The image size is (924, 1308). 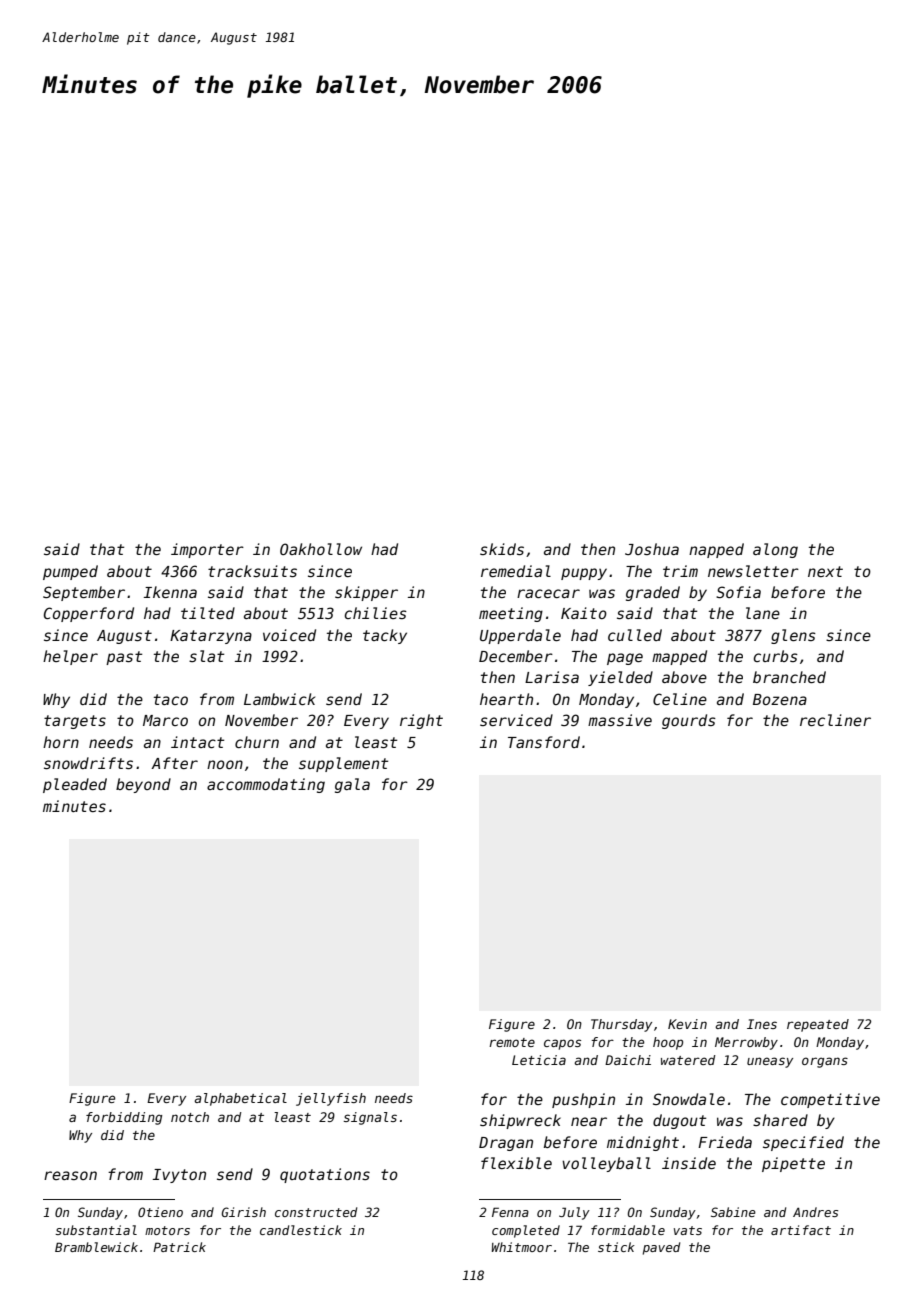 What do you see at coordinates (96, 1230) in the screenshot?
I see `substantial` at bounding box center [96, 1230].
